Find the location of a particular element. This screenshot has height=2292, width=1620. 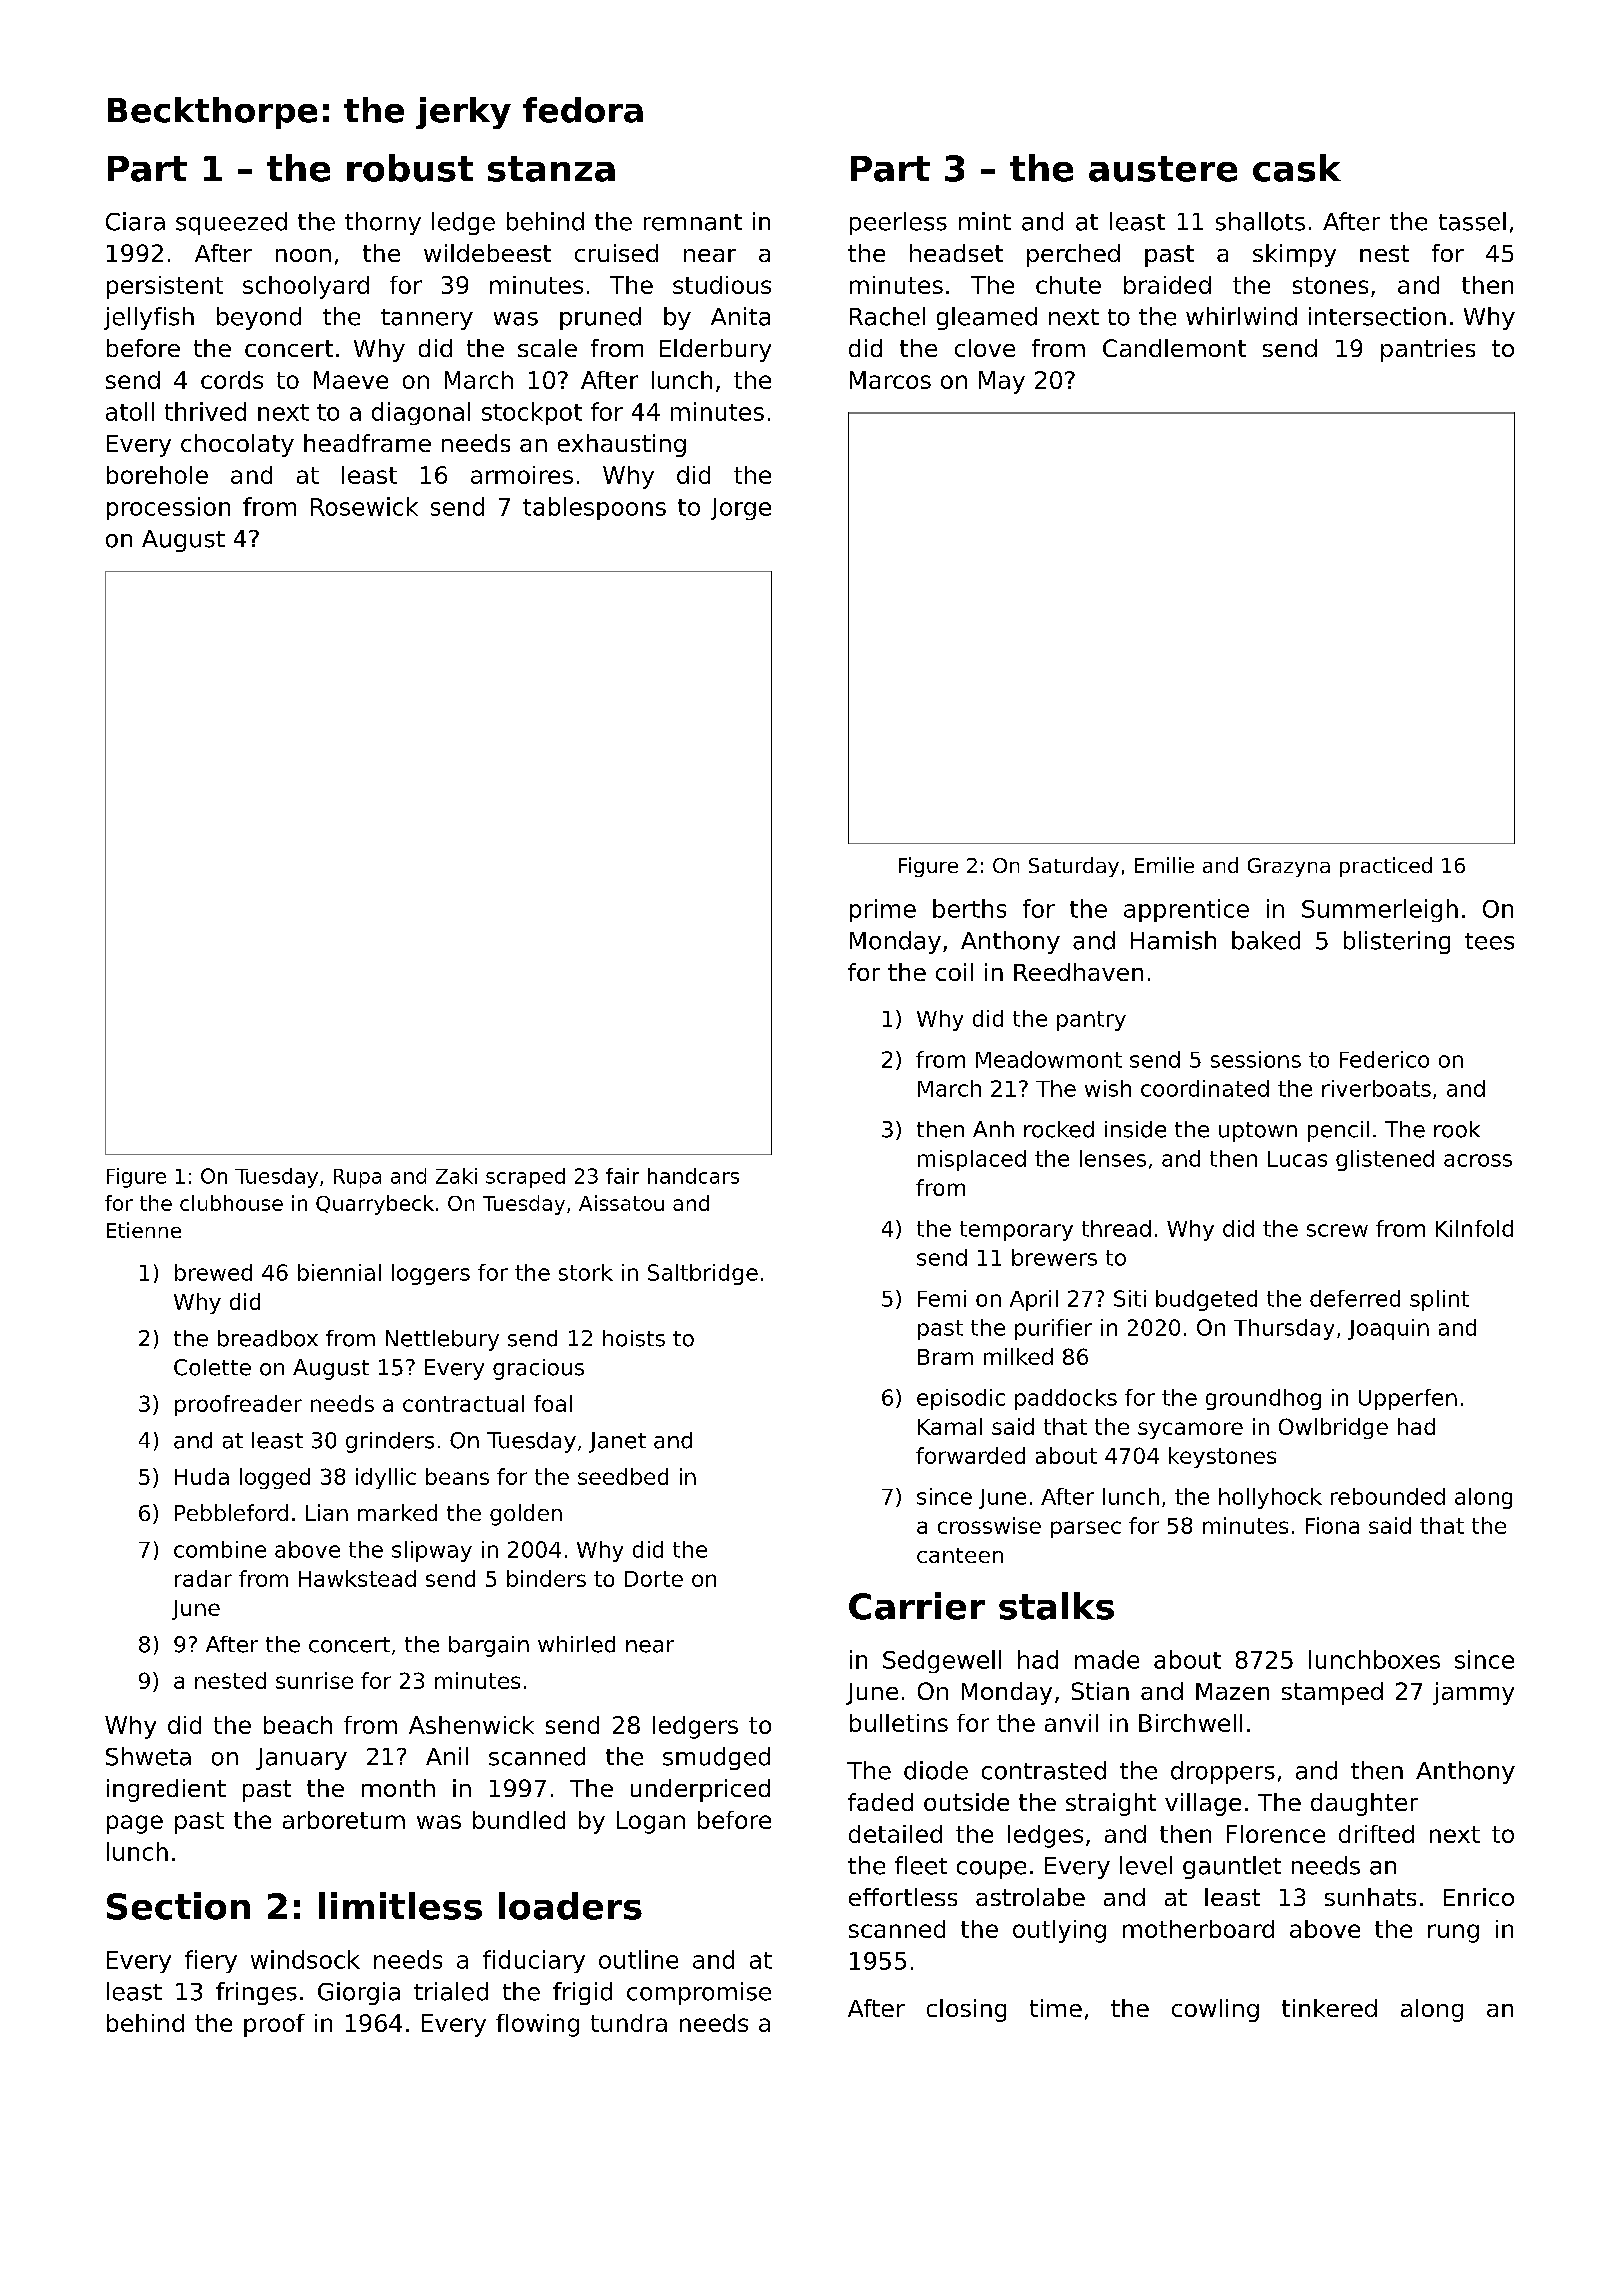

parsec is located at coordinates (1086, 1529).
